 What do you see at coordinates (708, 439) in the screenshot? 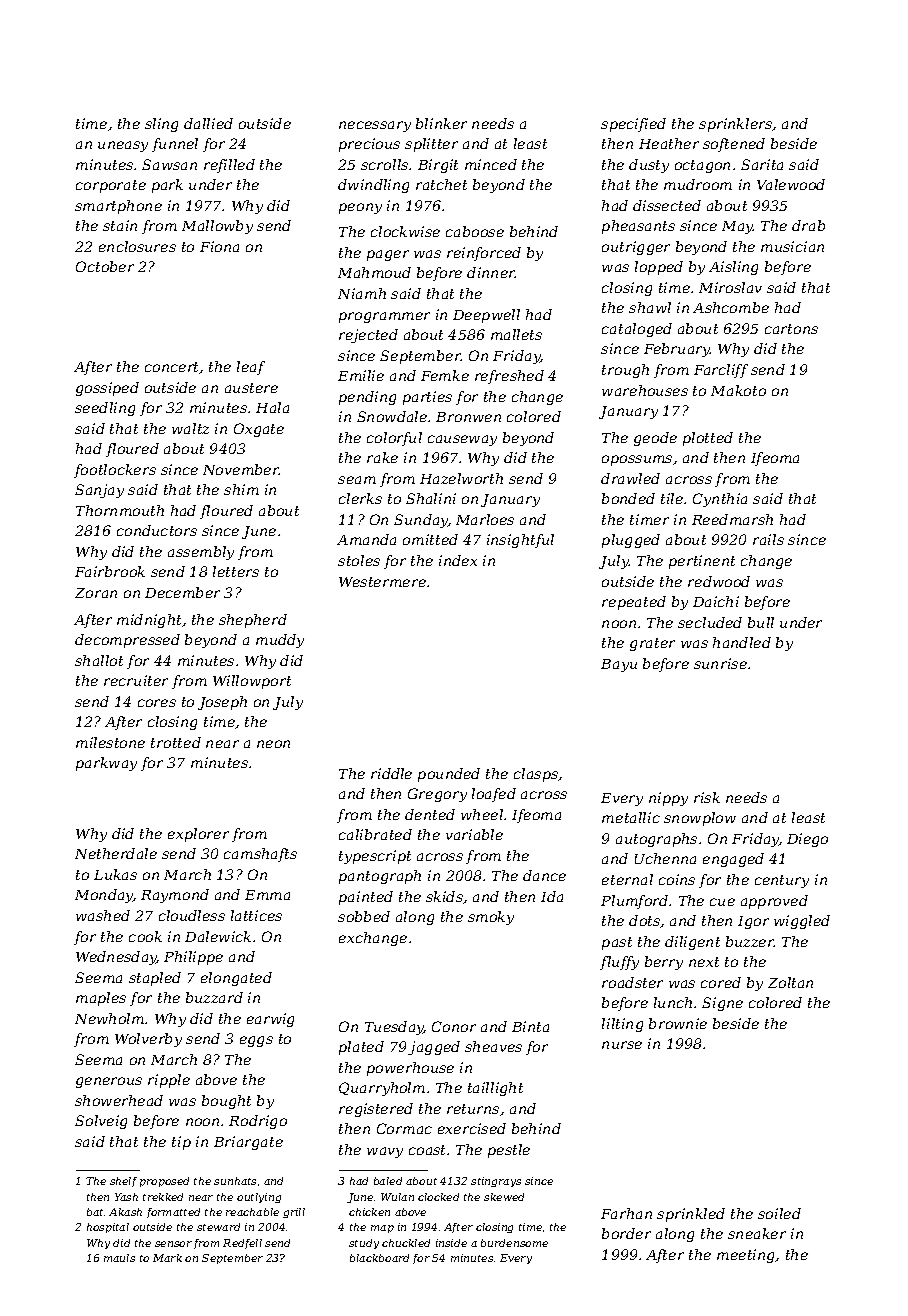
I see `plotted` at bounding box center [708, 439].
